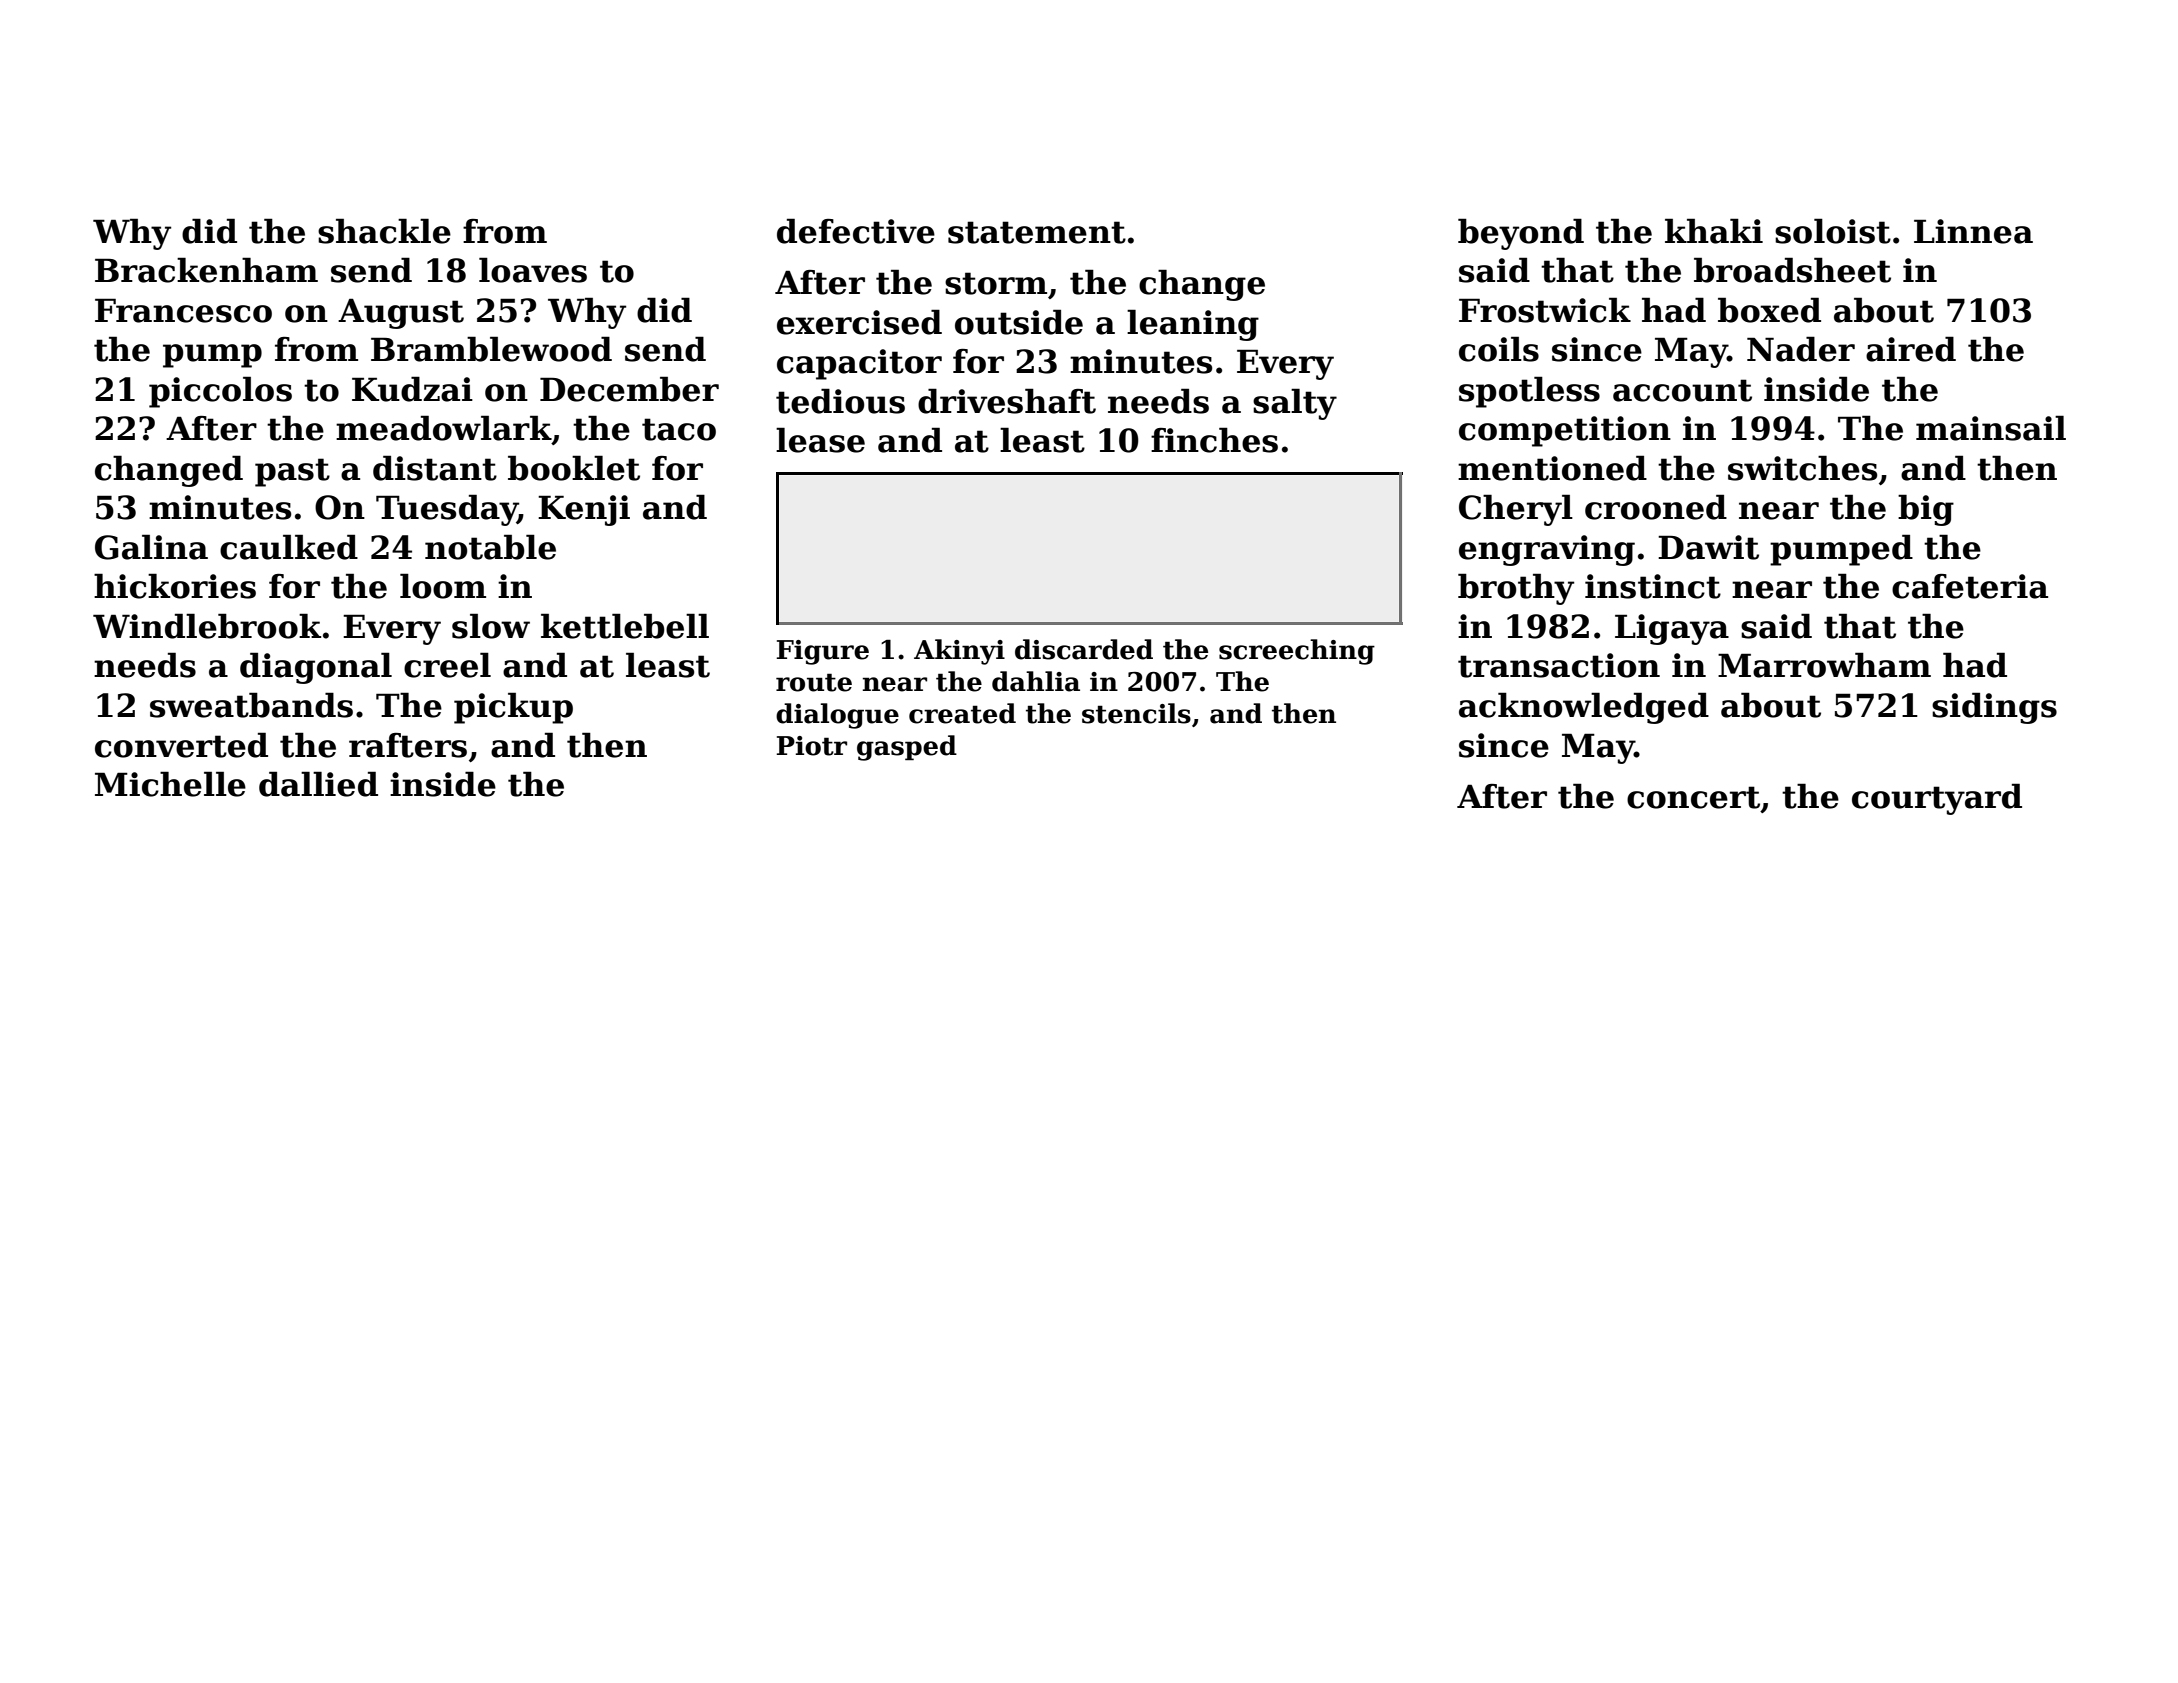 This screenshot has width=2178, height=1683. I want to click on storm, so click(996, 283).
